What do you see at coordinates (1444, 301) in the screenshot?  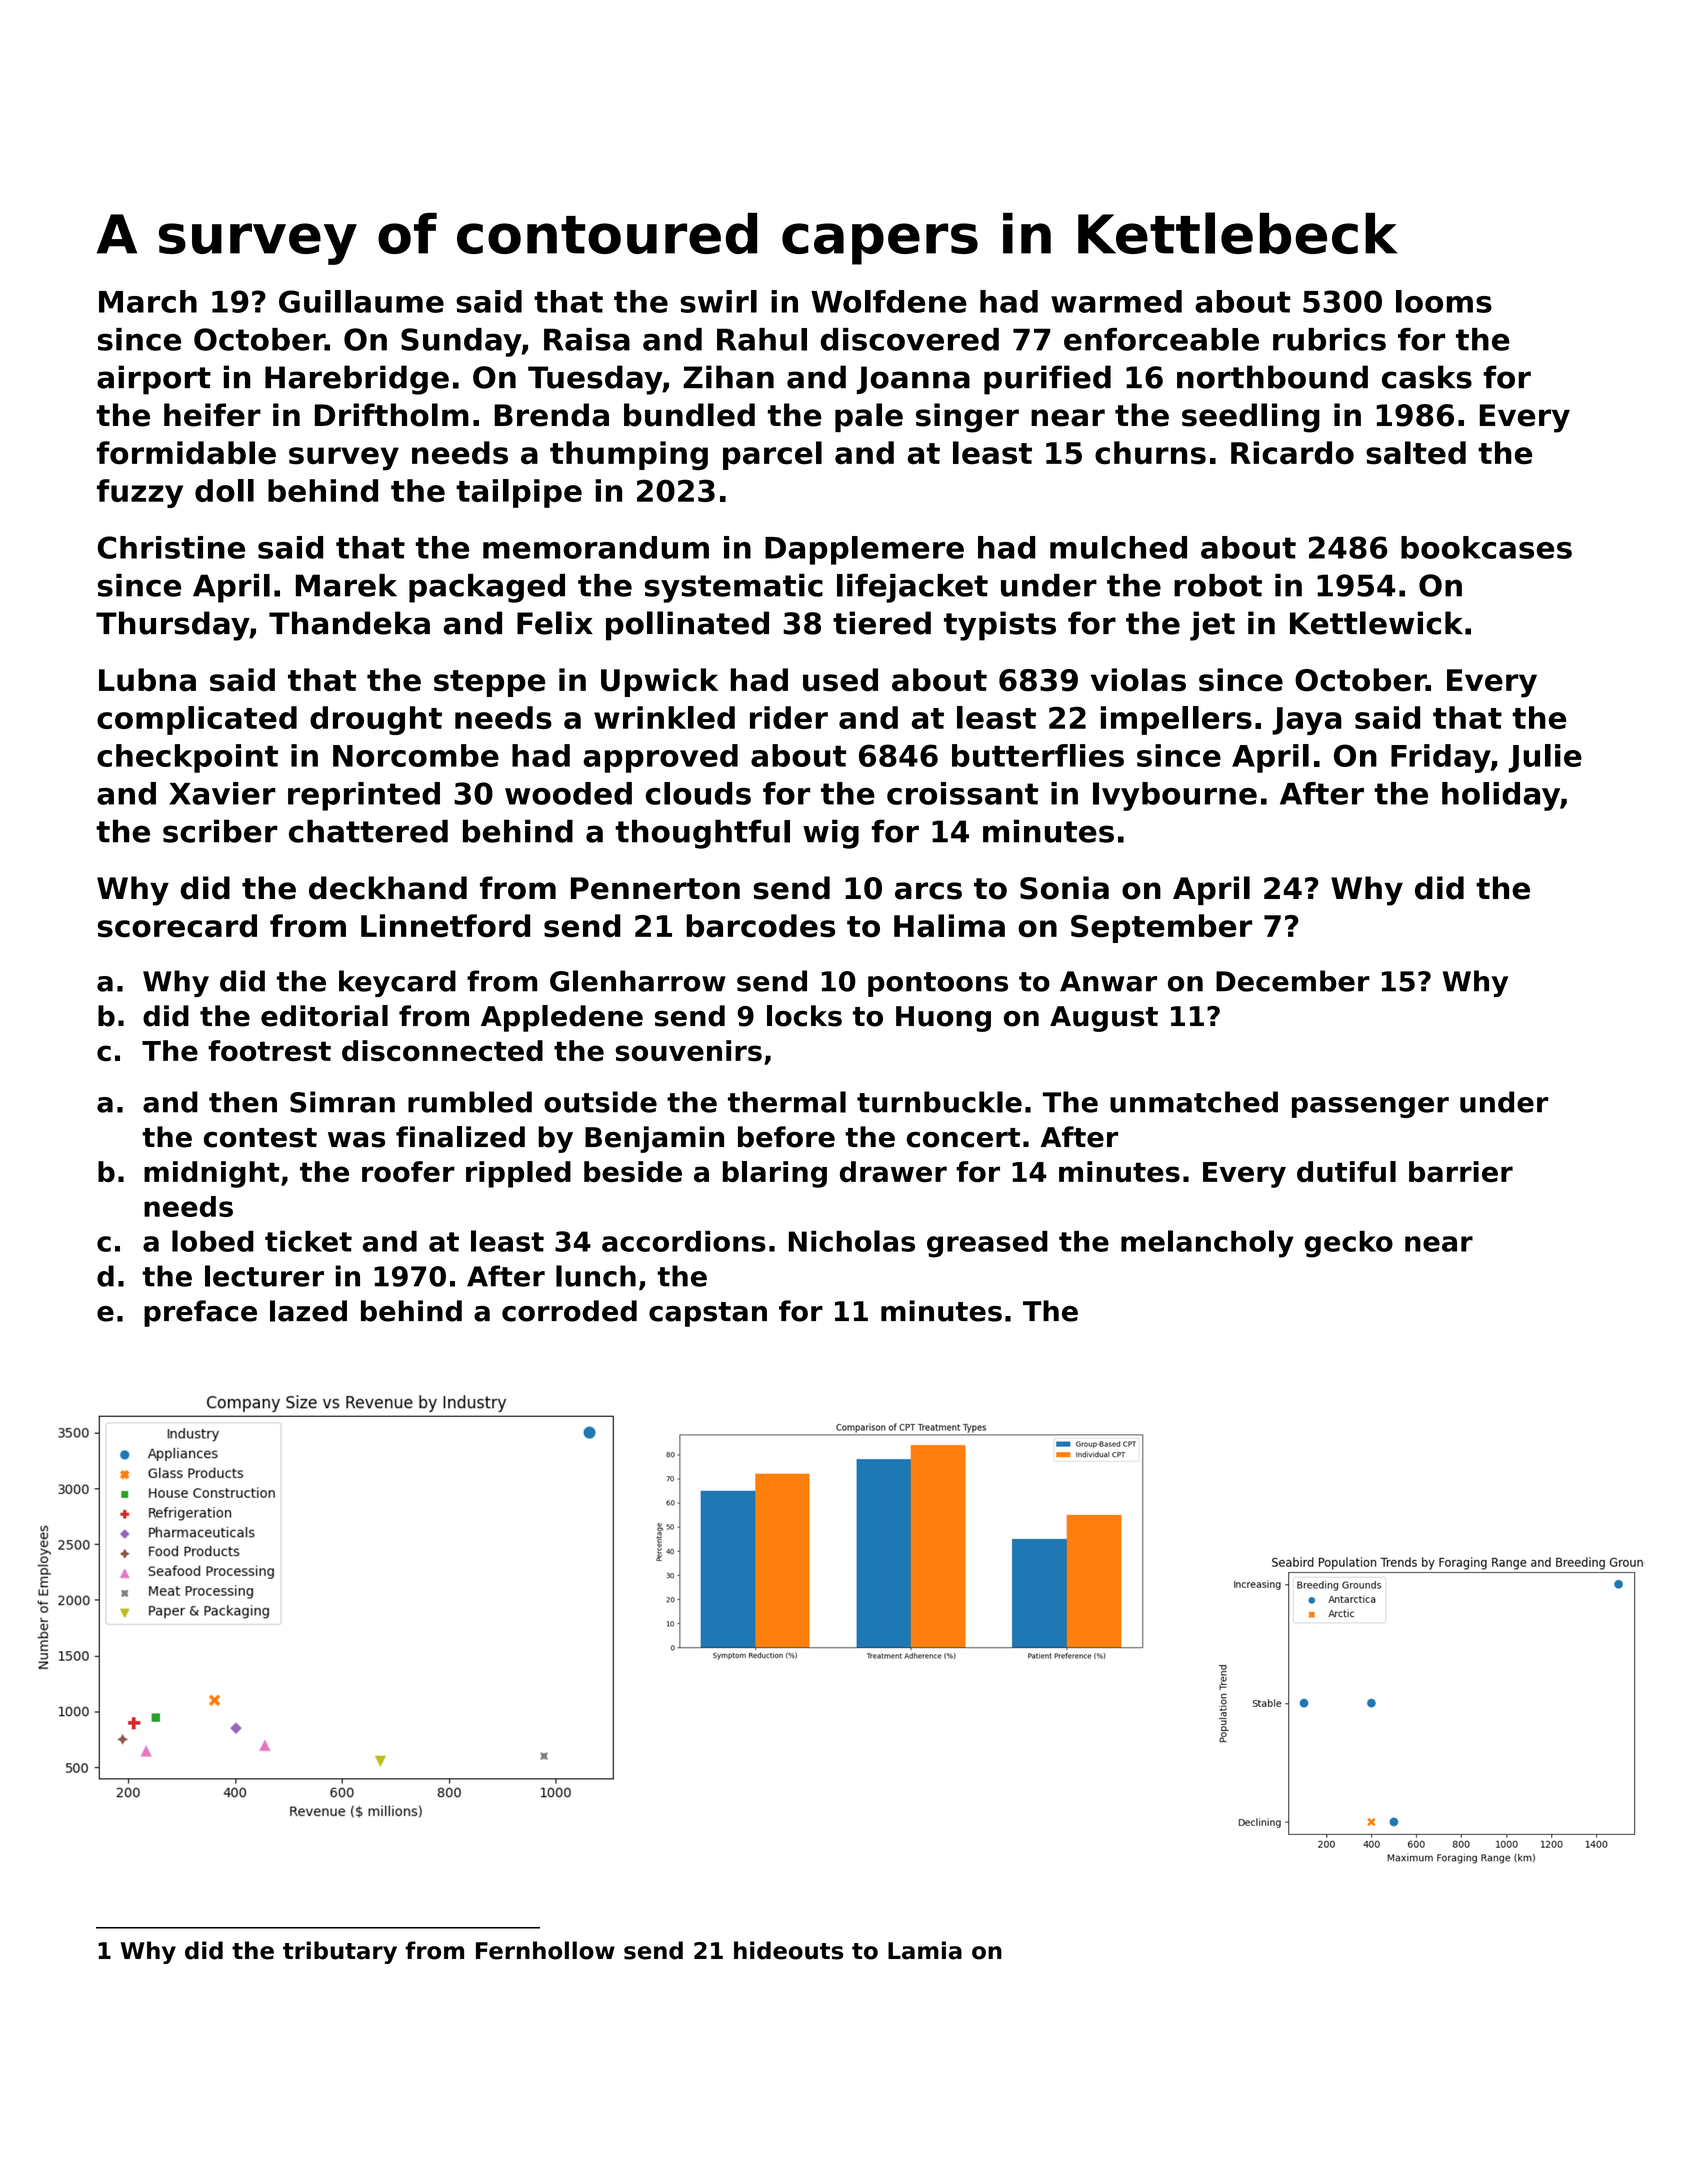 I see `looms` at bounding box center [1444, 301].
